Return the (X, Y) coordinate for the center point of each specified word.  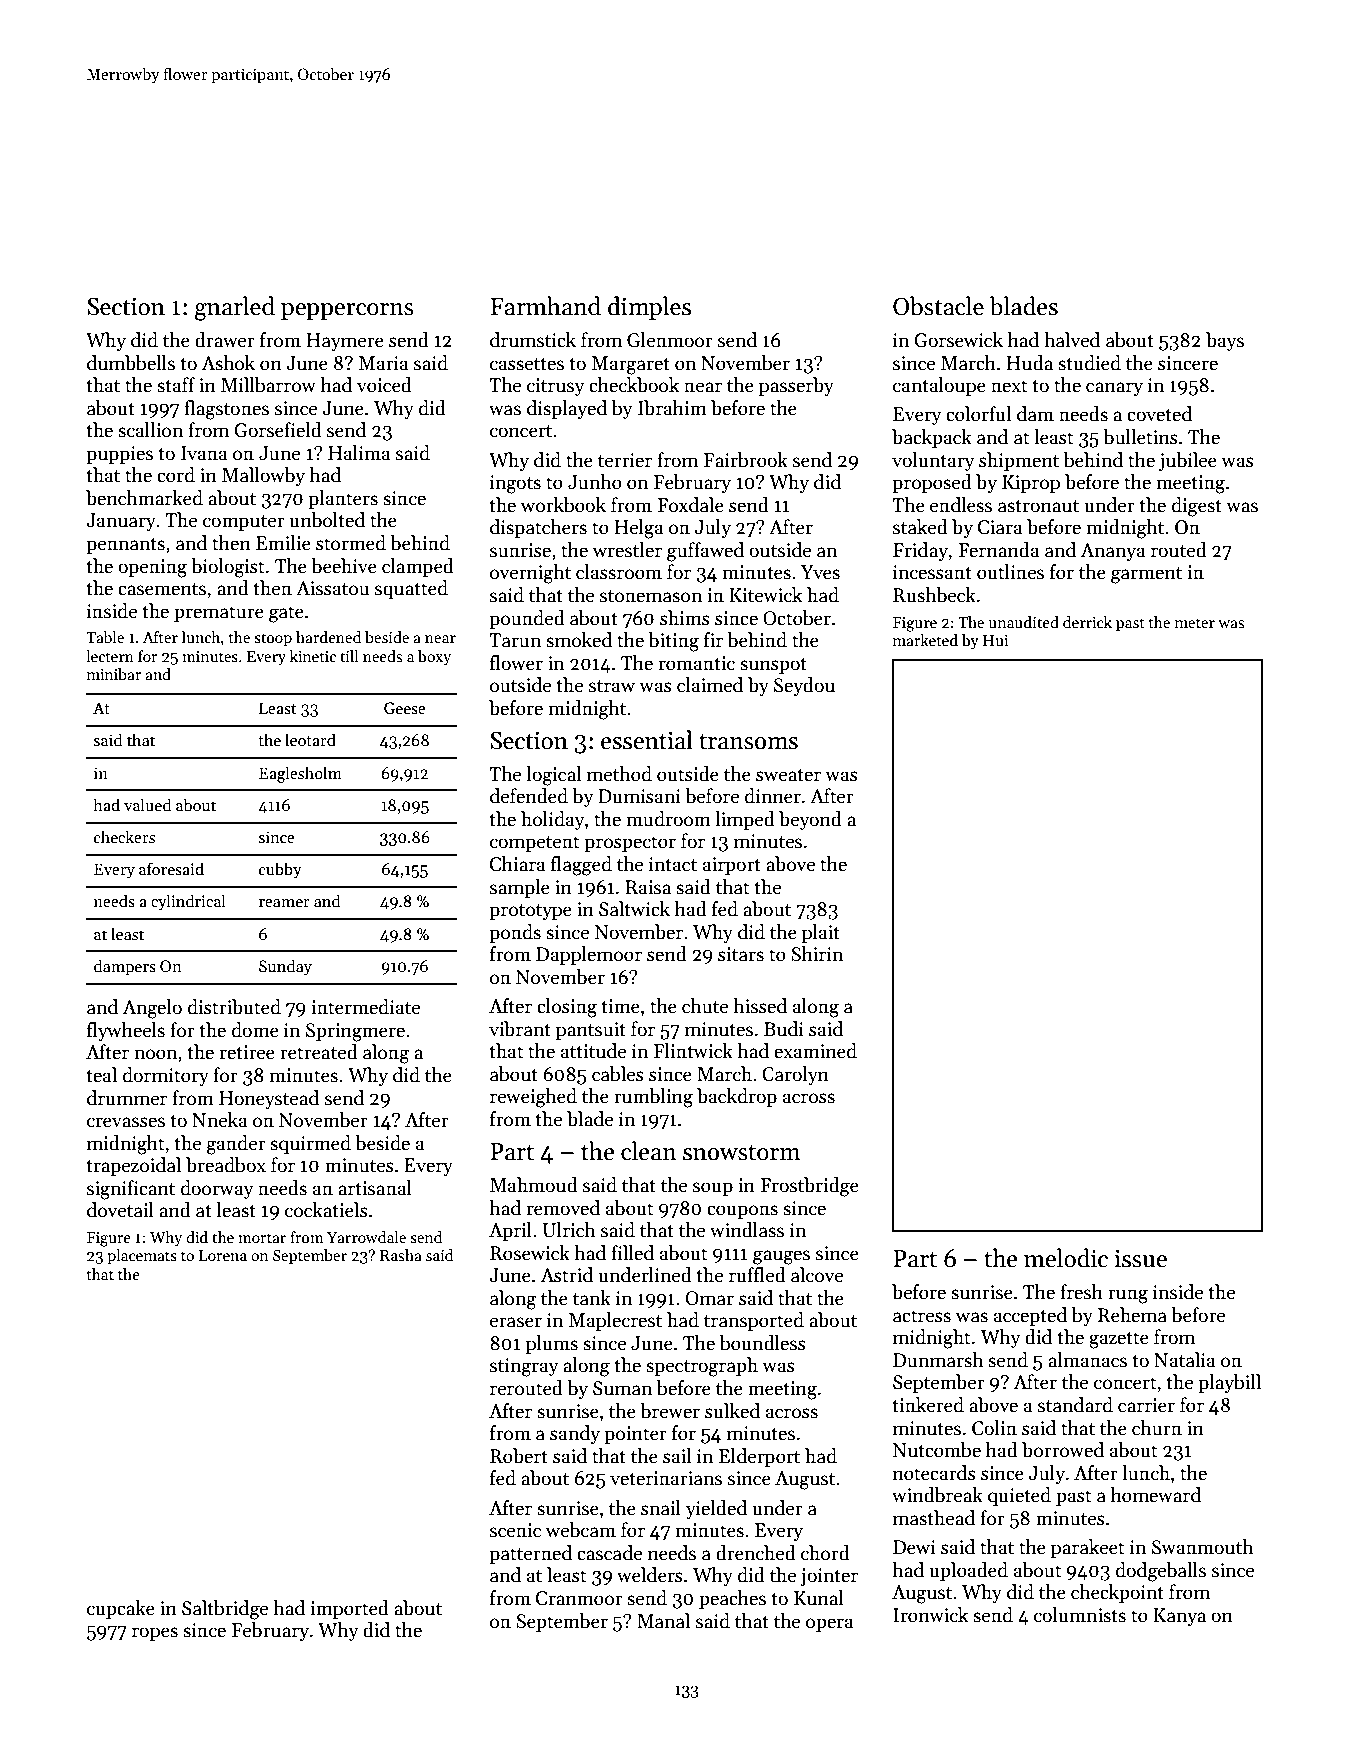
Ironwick (930, 1615)
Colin (994, 1428)
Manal (663, 1621)
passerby (796, 386)
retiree (247, 1052)
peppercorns (347, 311)
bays (1225, 341)
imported (349, 1609)
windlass (747, 1230)
